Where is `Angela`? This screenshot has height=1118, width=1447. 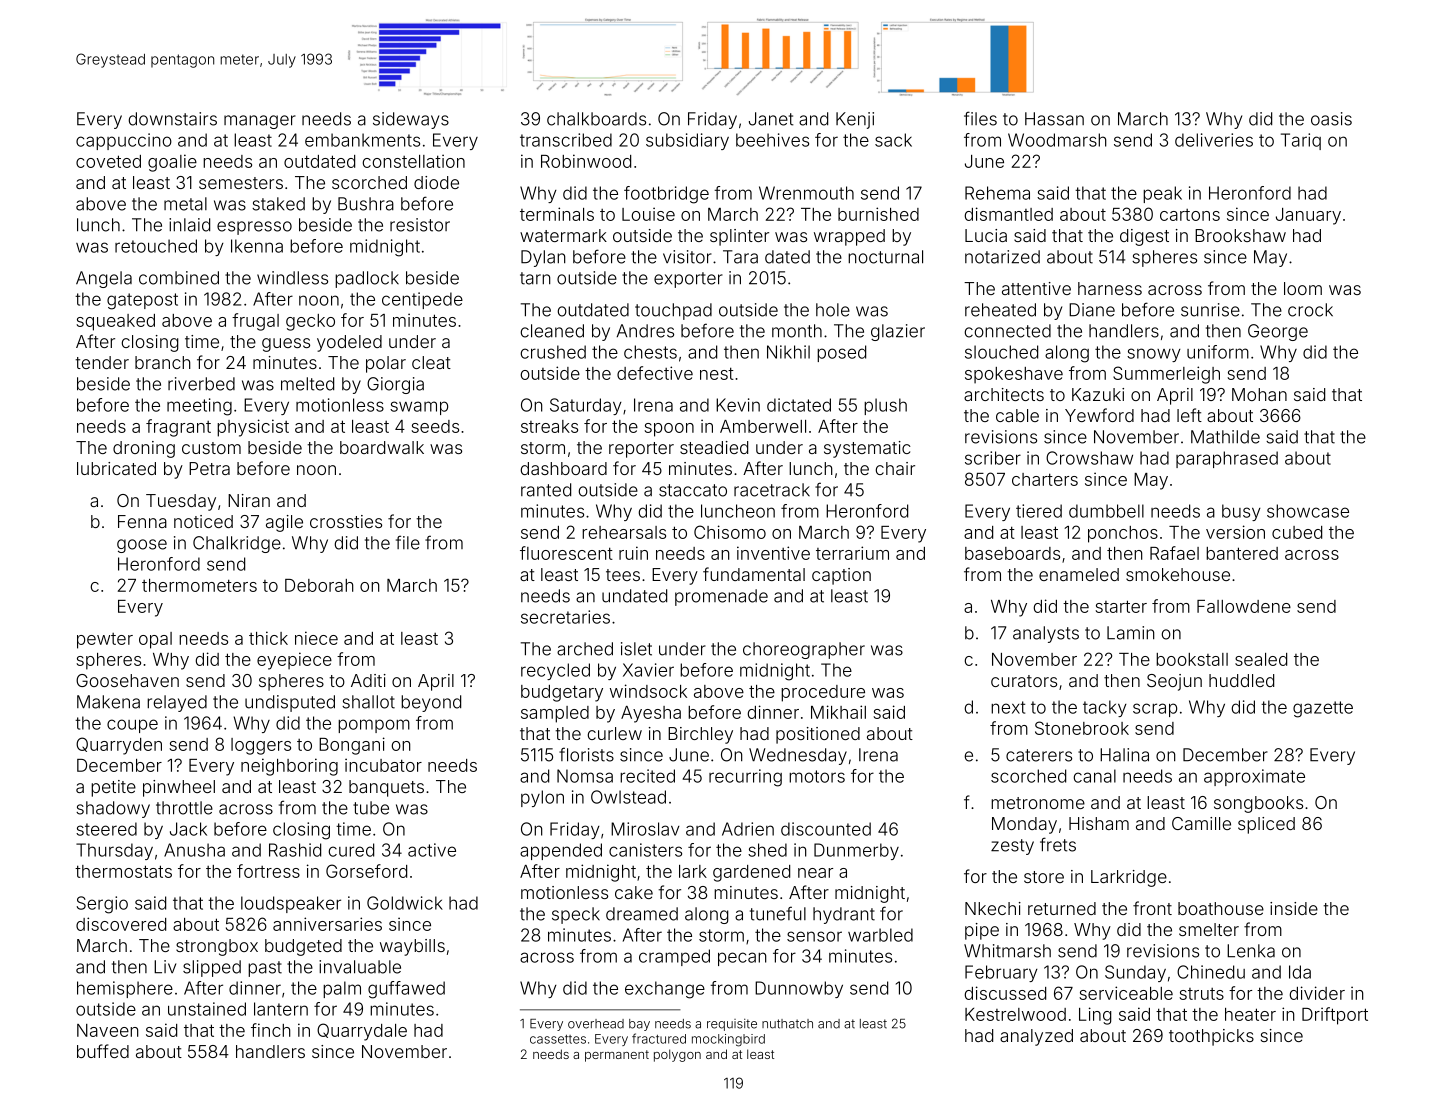
Angela is located at coordinates (104, 279).
